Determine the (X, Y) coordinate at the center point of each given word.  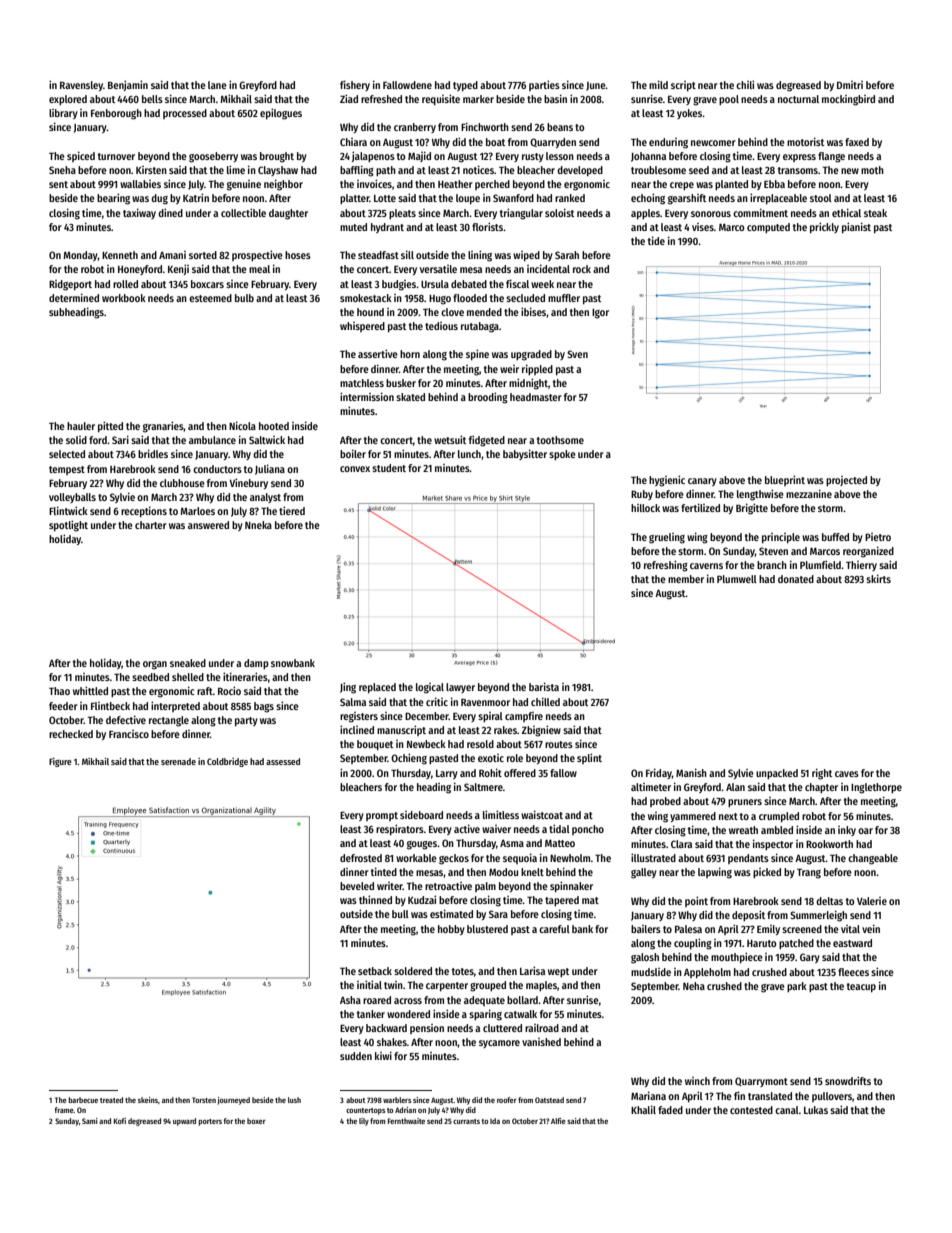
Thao (59, 691)
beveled (357, 886)
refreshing (666, 566)
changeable (873, 859)
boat (495, 142)
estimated (451, 913)
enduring (668, 143)
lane (217, 85)
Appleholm (707, 973)
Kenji (178, 269)
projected (846, 481)
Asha (350, 1000)
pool (729, 100)
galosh (645, 958)
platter (355, 199)
